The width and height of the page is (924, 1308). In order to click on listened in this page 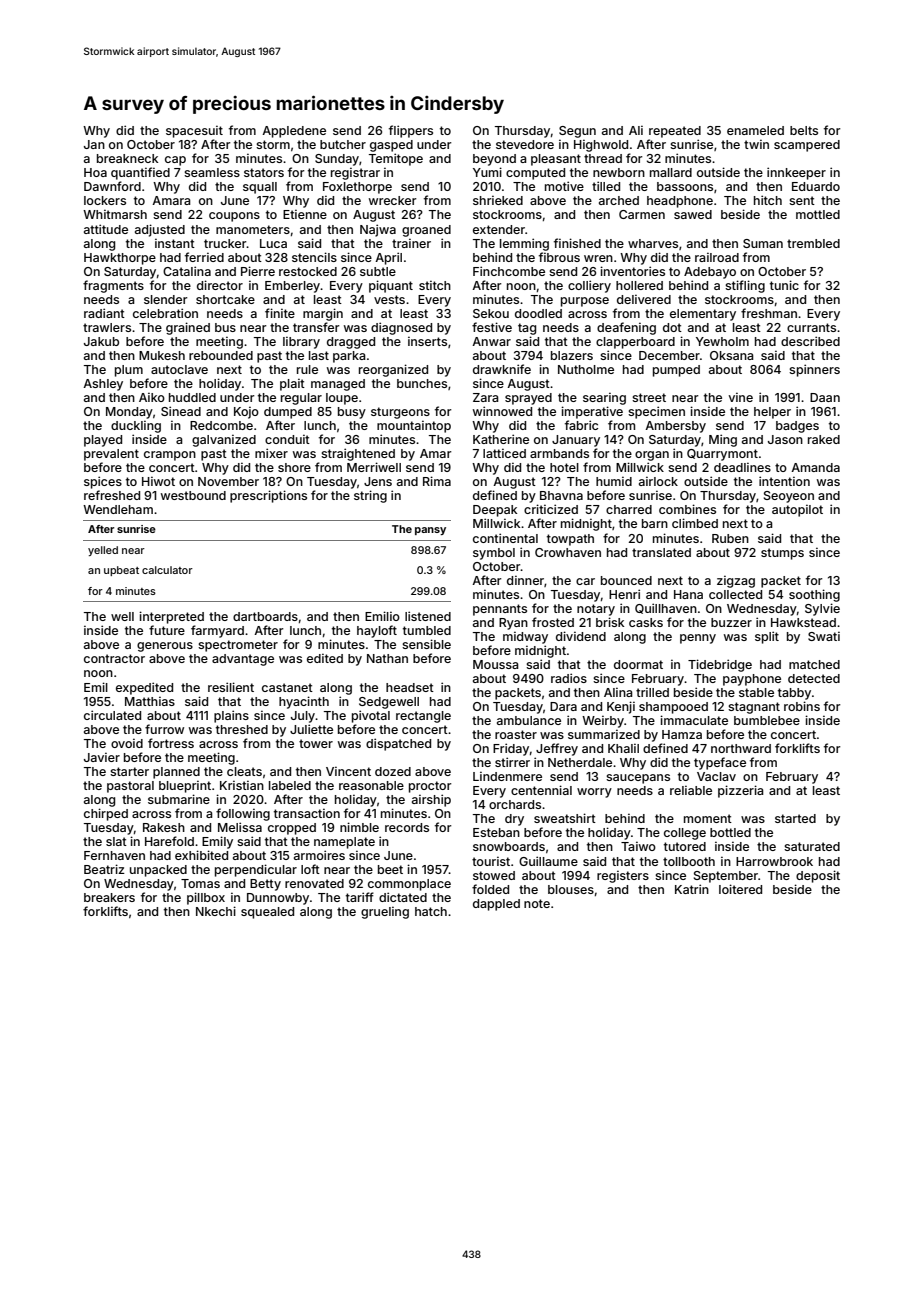, I will do `click(428, 616)`.
